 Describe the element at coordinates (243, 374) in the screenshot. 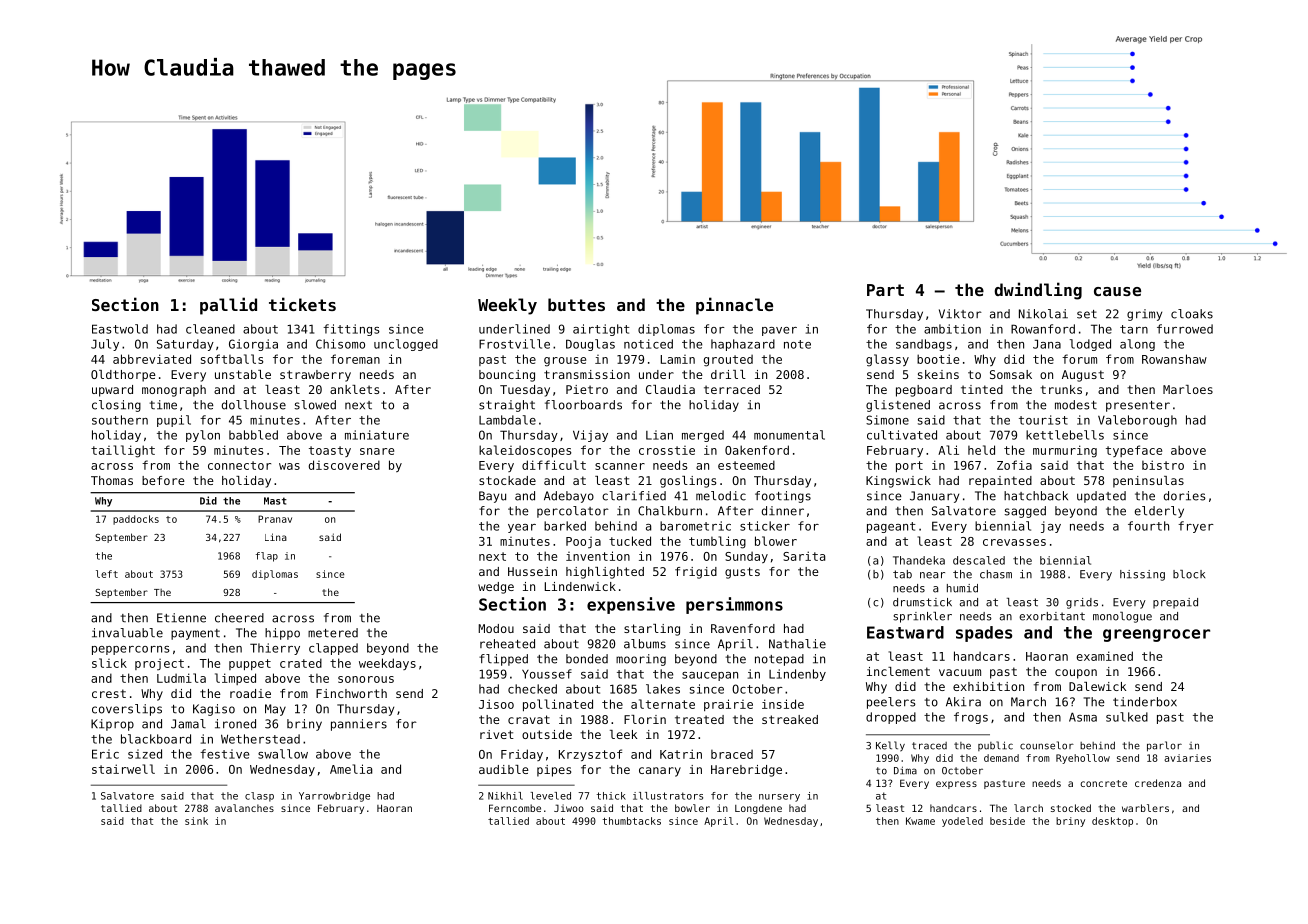

I see `unstable` at that location.
